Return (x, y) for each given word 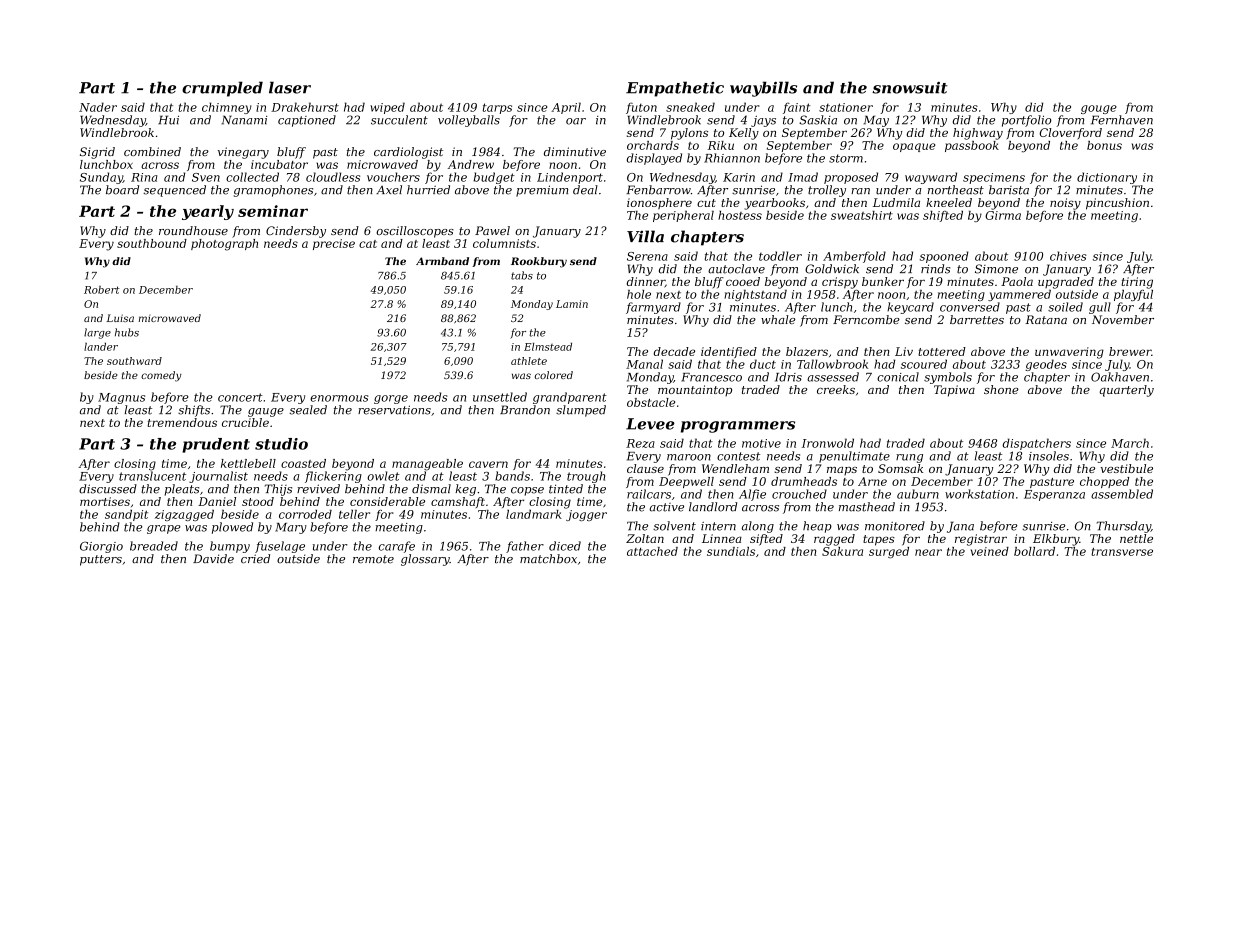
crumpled (222, 89)
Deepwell (686, 482)
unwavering (1069, 353)
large (97, 333)
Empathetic (675, 89)
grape (164, 529)
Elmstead (548, 347)
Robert (102, 290)
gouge (1099, 109)
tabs (522, 275)
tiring (1137, 283)
